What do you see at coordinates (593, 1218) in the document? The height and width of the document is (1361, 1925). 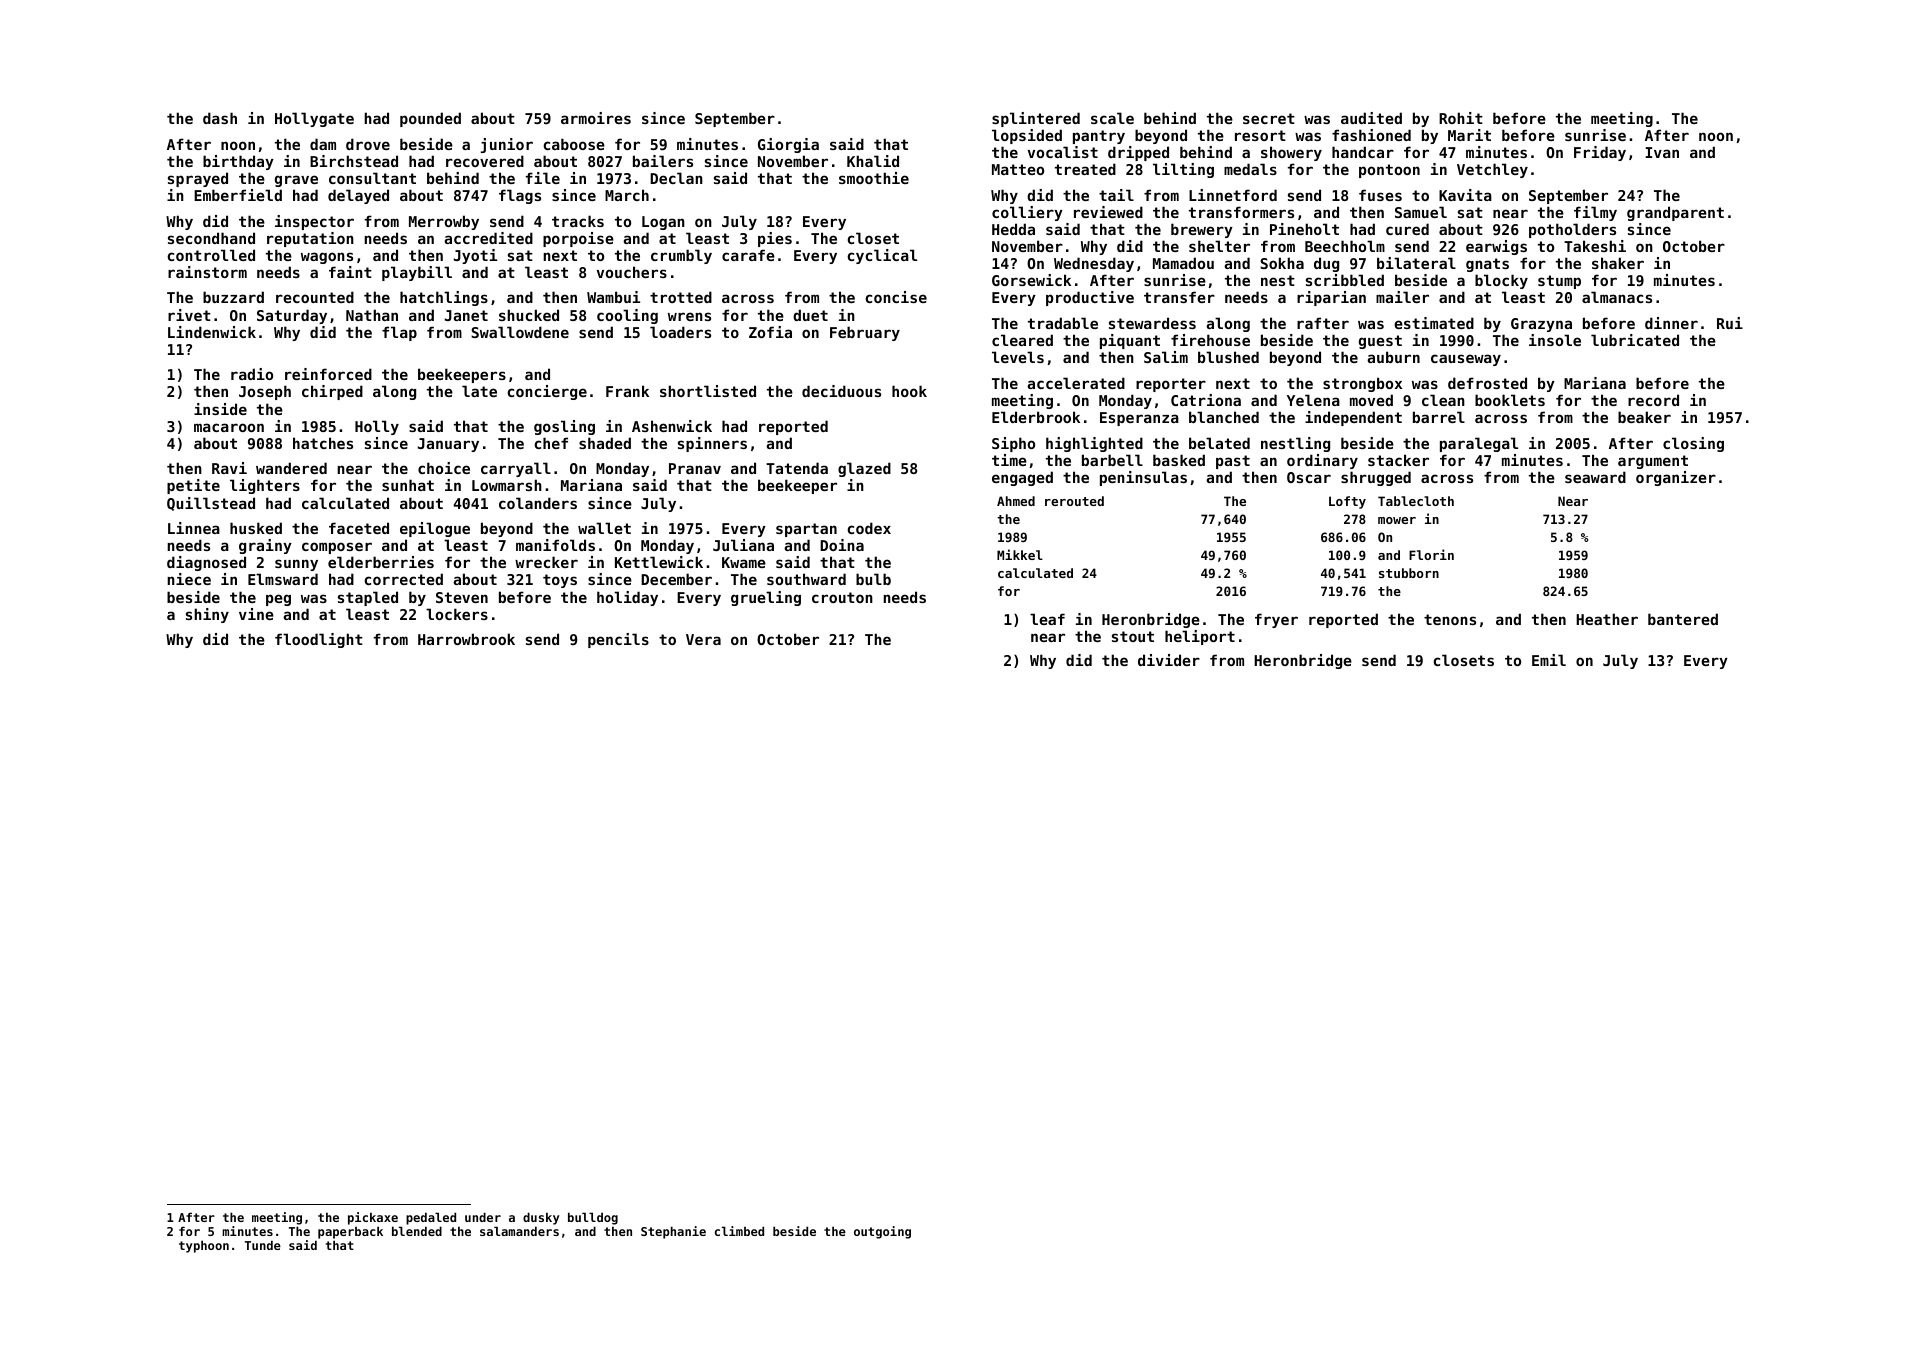 I see `bulldog` at bounding box center [593, 1218].
